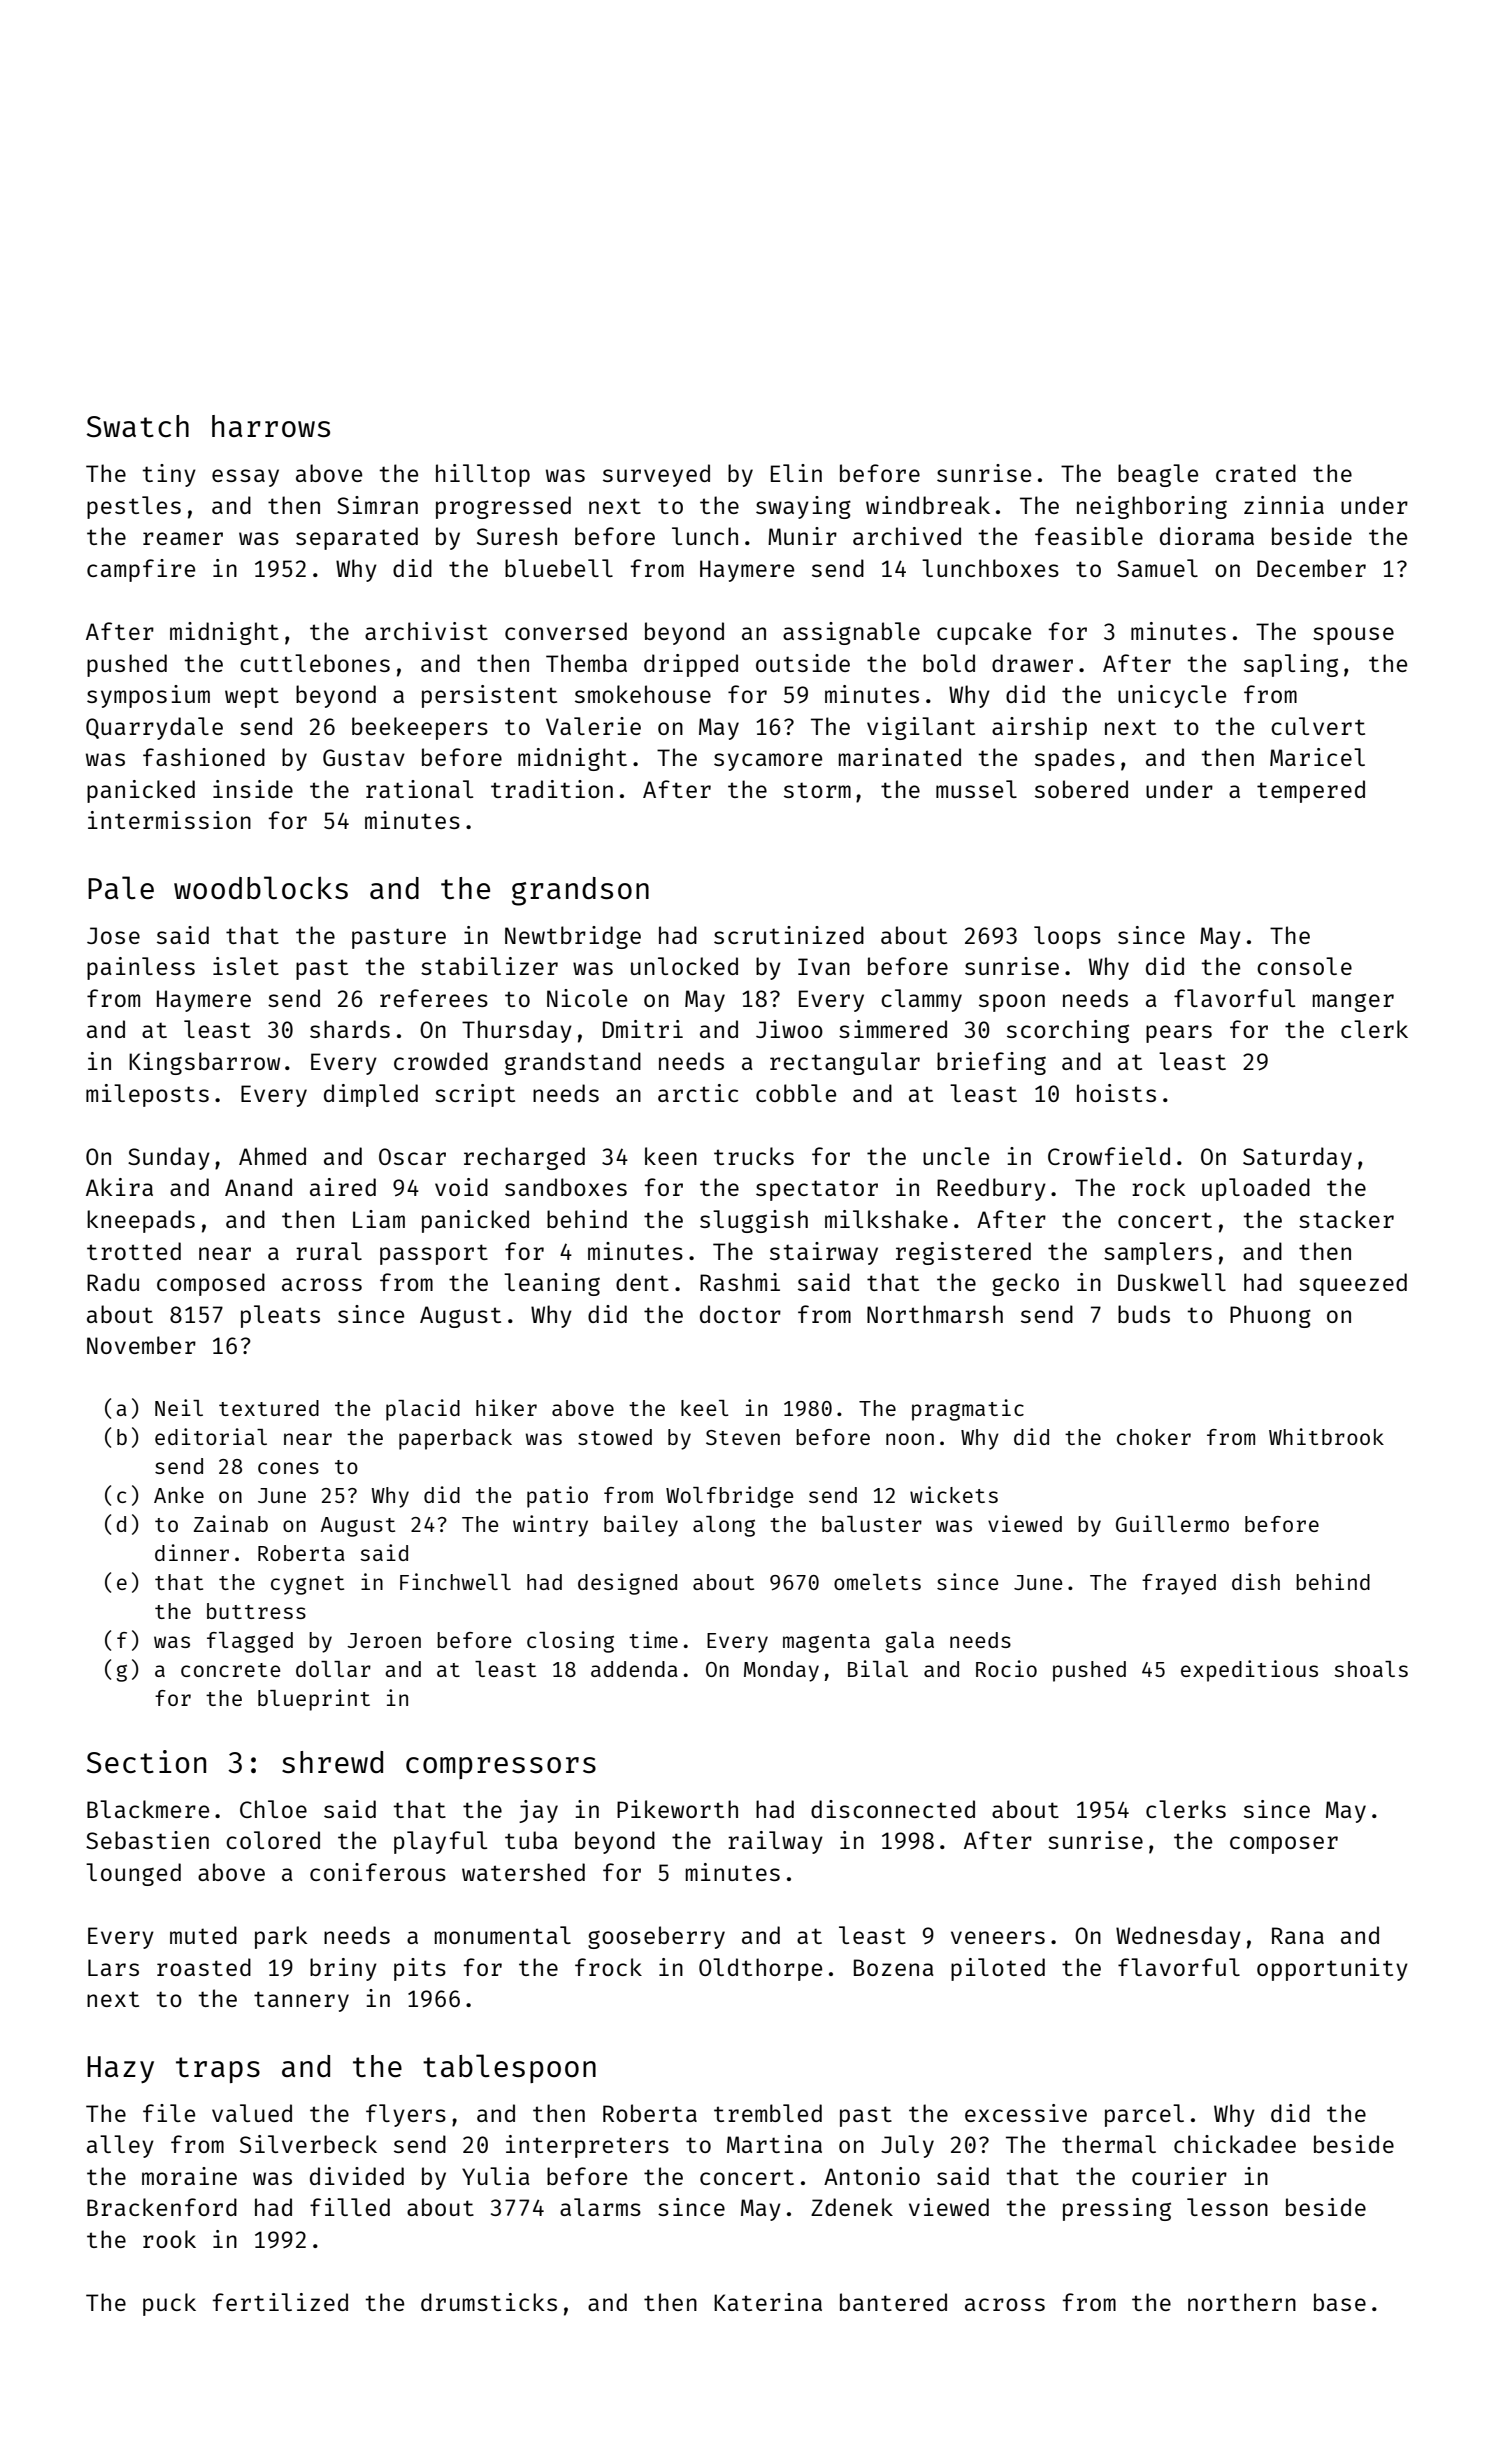 This image has height=2464, width=1496. I want to click on monumental, so click(503, 1935).
